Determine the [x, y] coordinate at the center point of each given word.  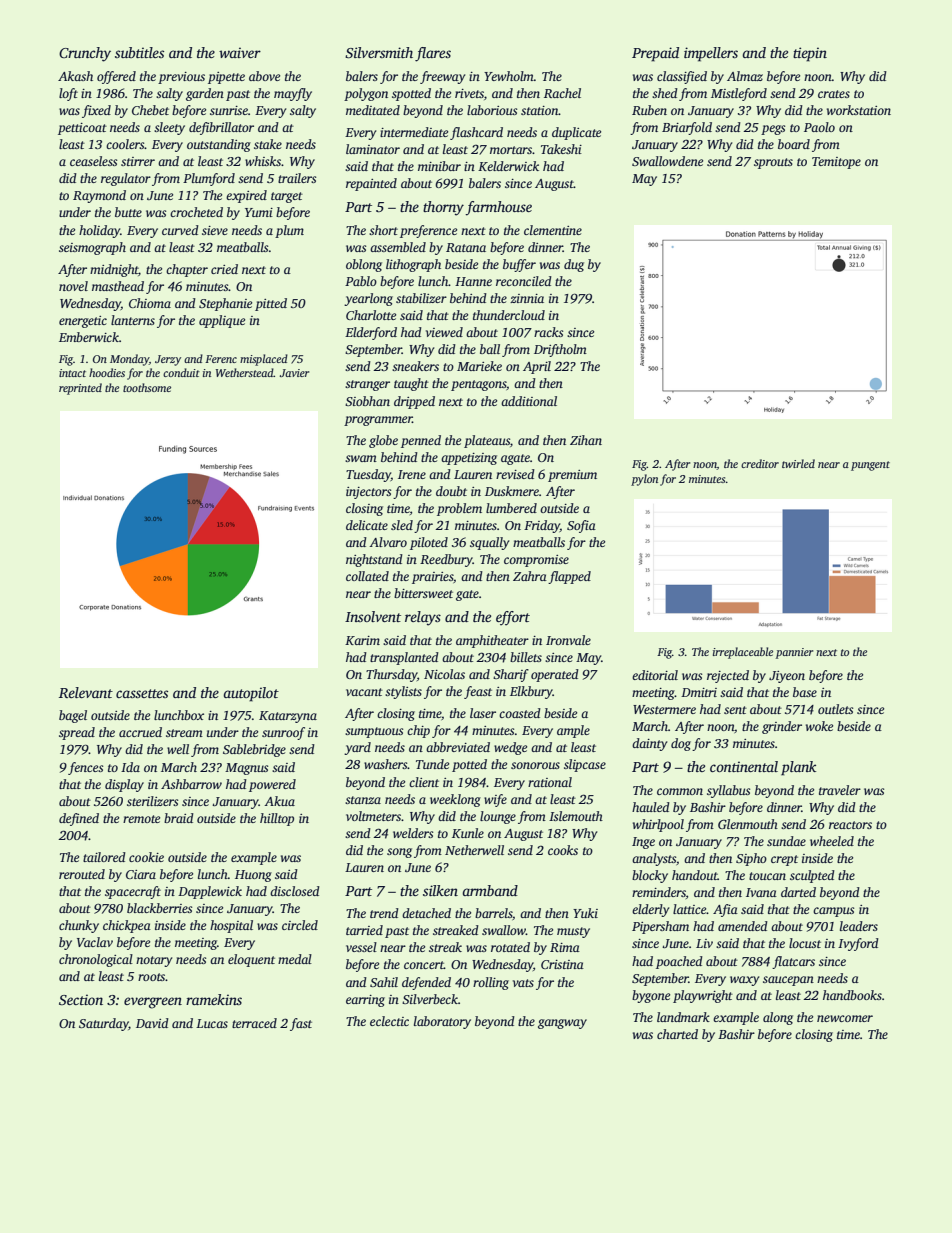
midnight [114, 270]
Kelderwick [508, 166]
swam [361, 458]
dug [574, 265]
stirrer [138, 161]
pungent [870, 466]
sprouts [773, 163]
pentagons [478, 385]
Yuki [585, 913]
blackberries [159, 908]
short [383, 230]
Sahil [384, 982]
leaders [859, 926]
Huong [253, 876]
